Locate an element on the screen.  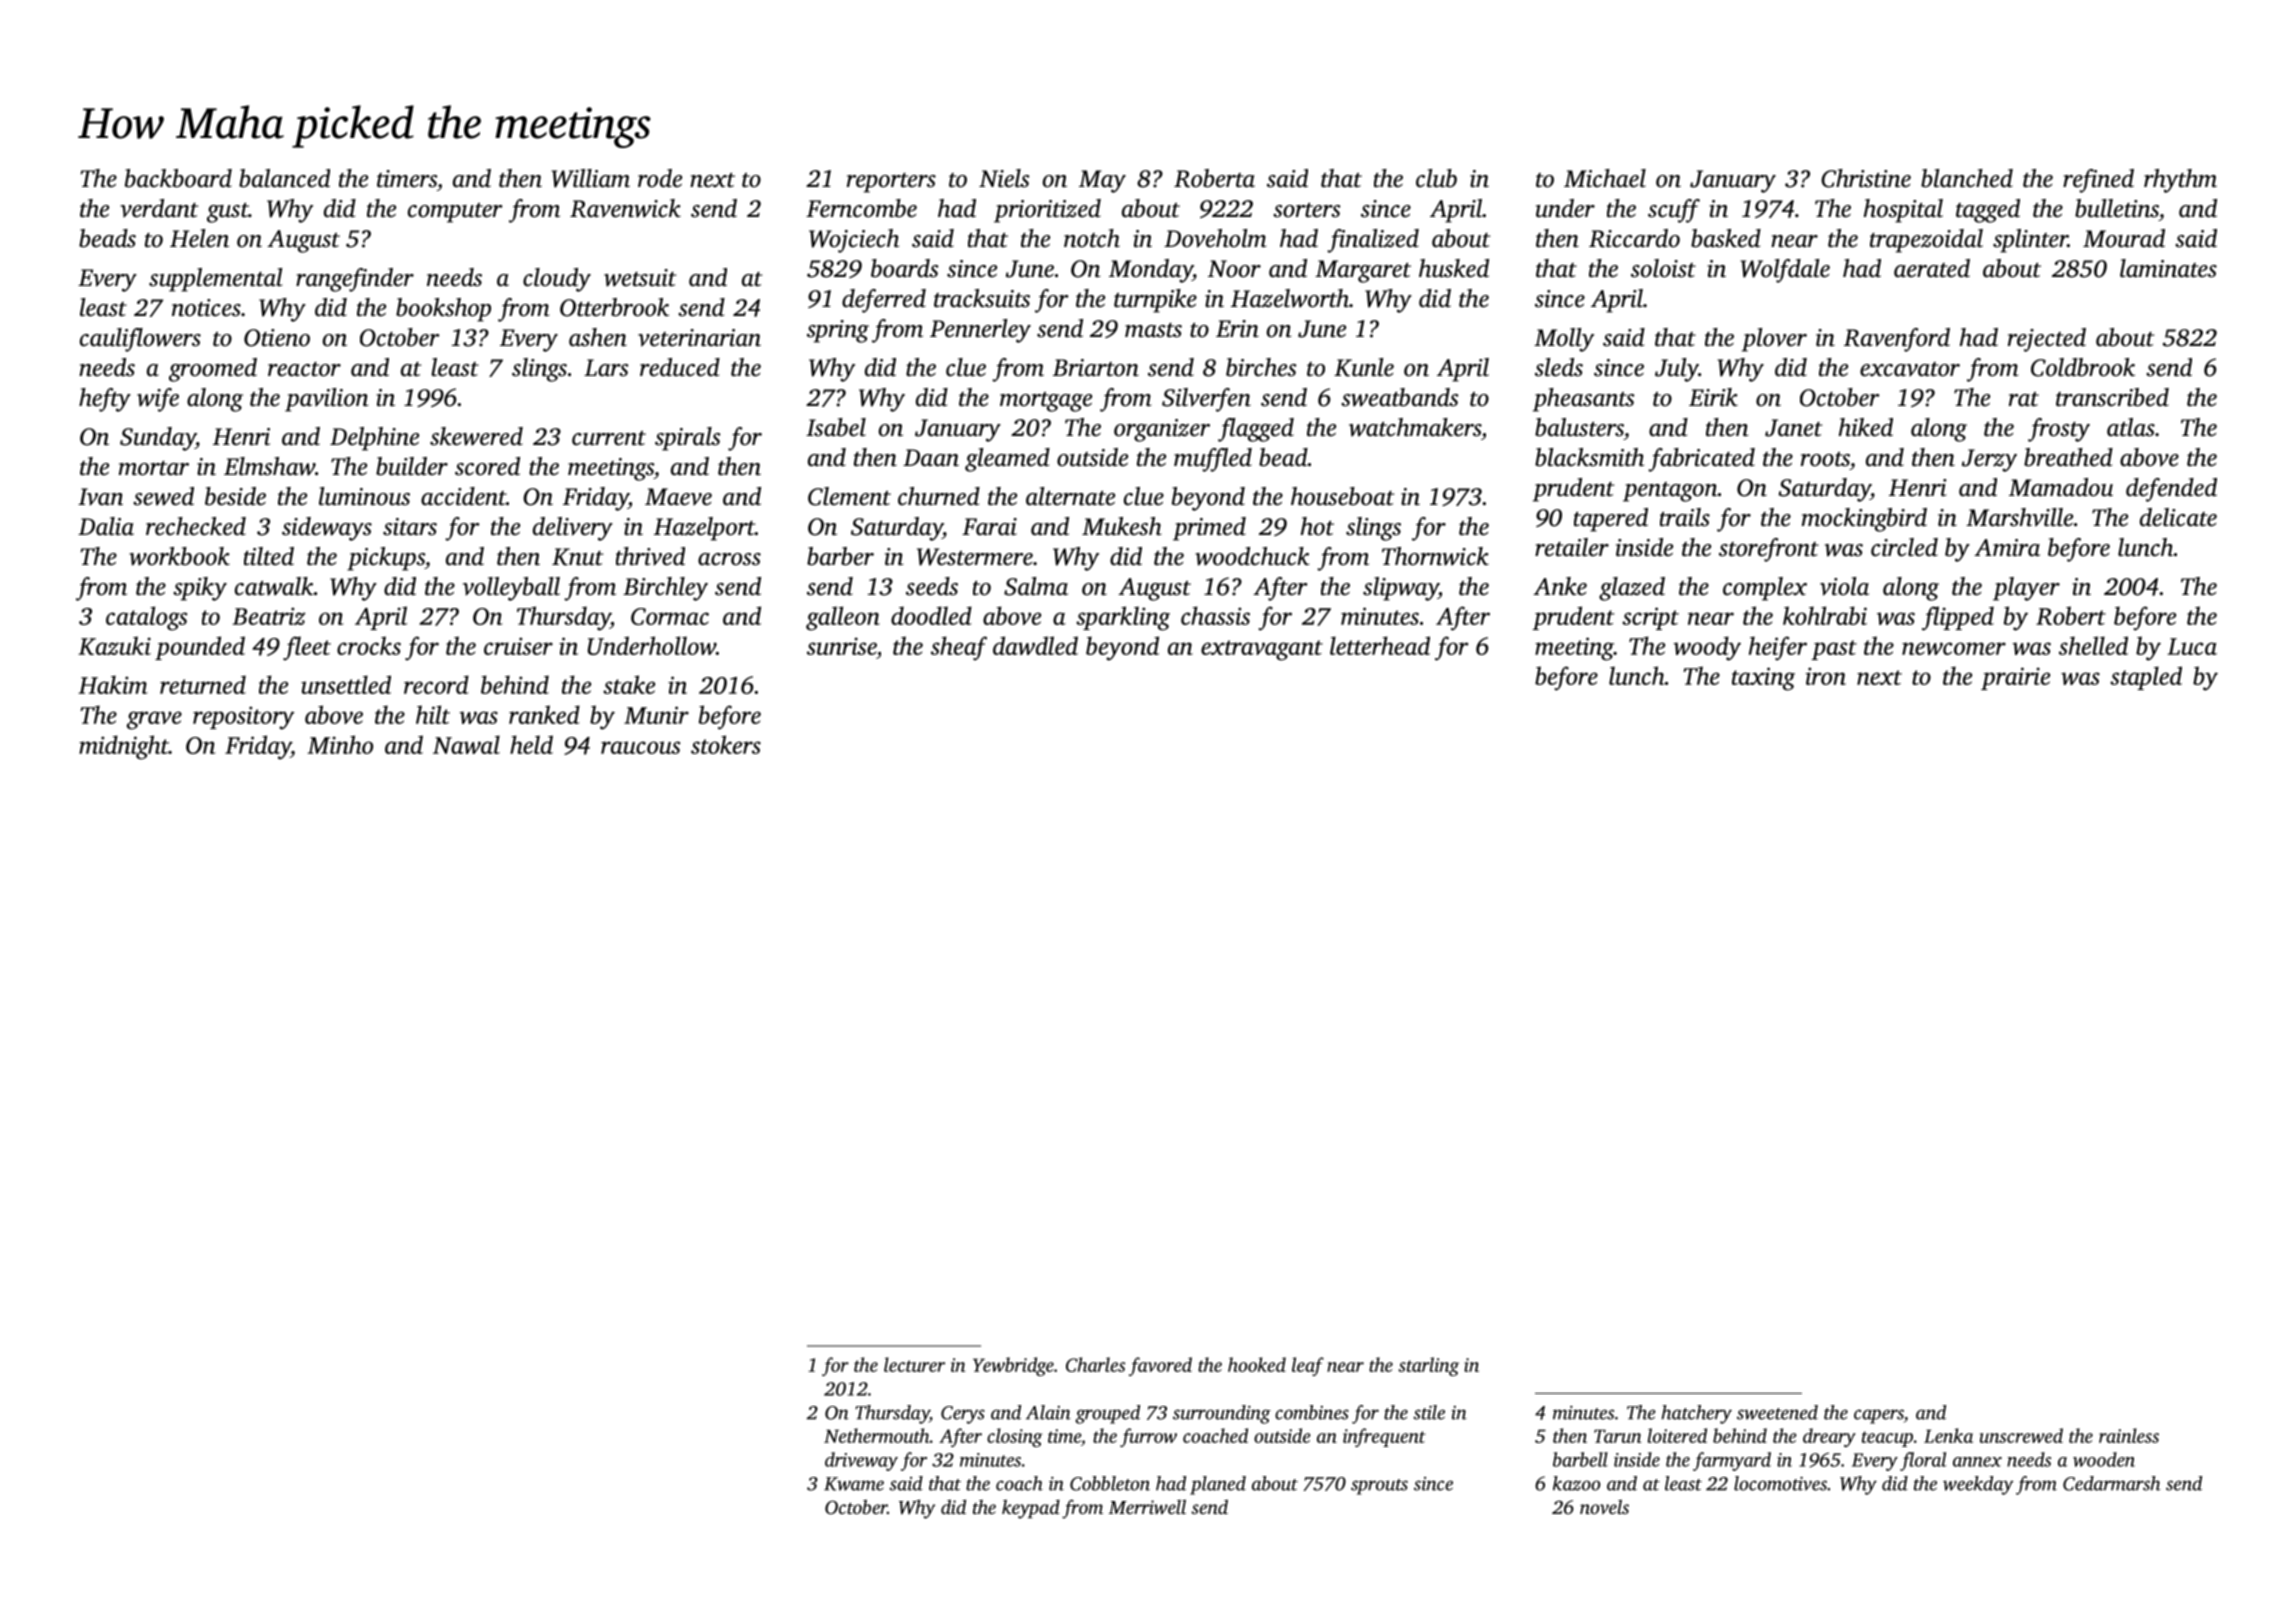
taxing is located at coordinates (1763, 679).
